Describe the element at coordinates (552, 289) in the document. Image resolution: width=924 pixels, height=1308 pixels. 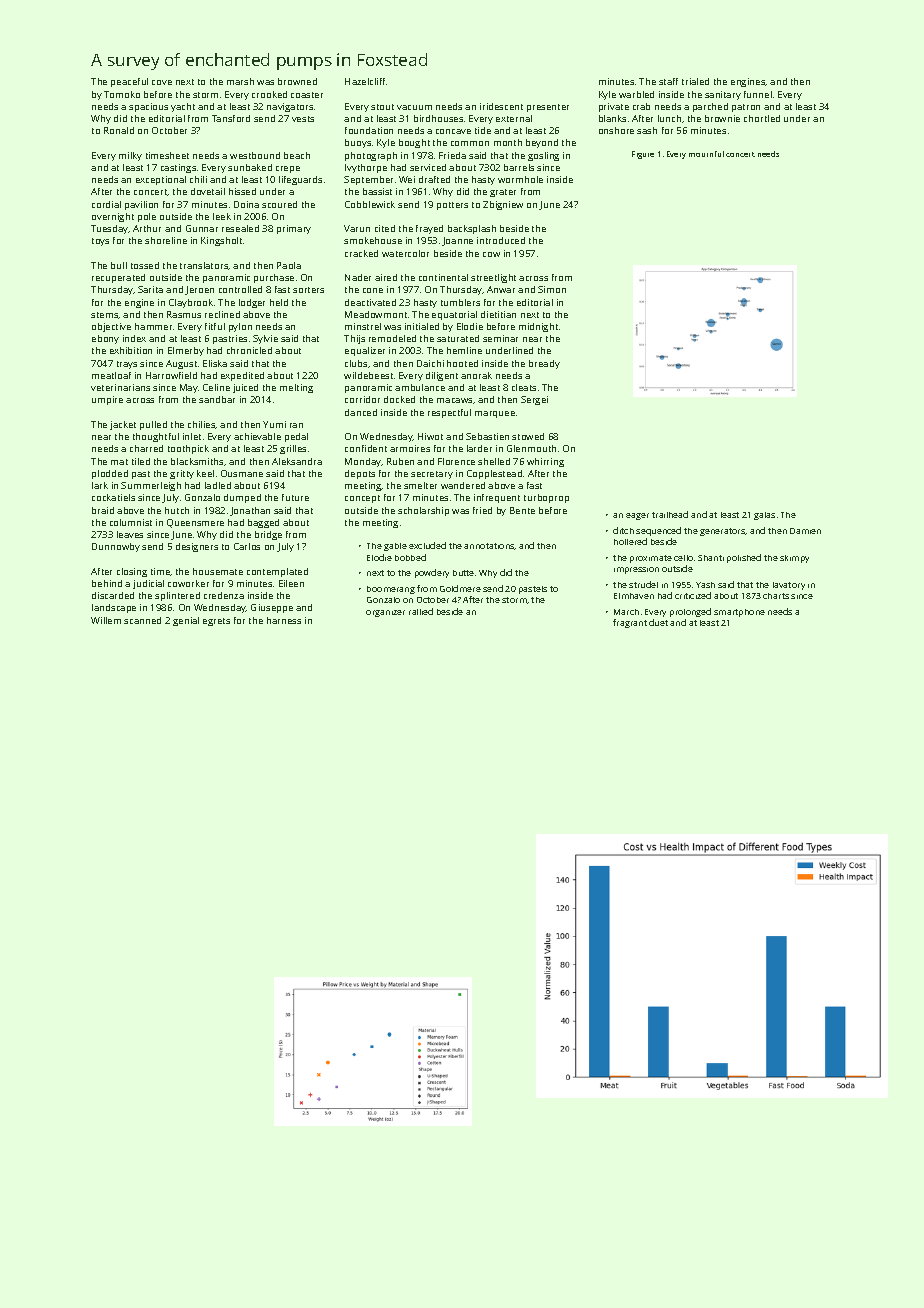
I see `Simon` at that location.
